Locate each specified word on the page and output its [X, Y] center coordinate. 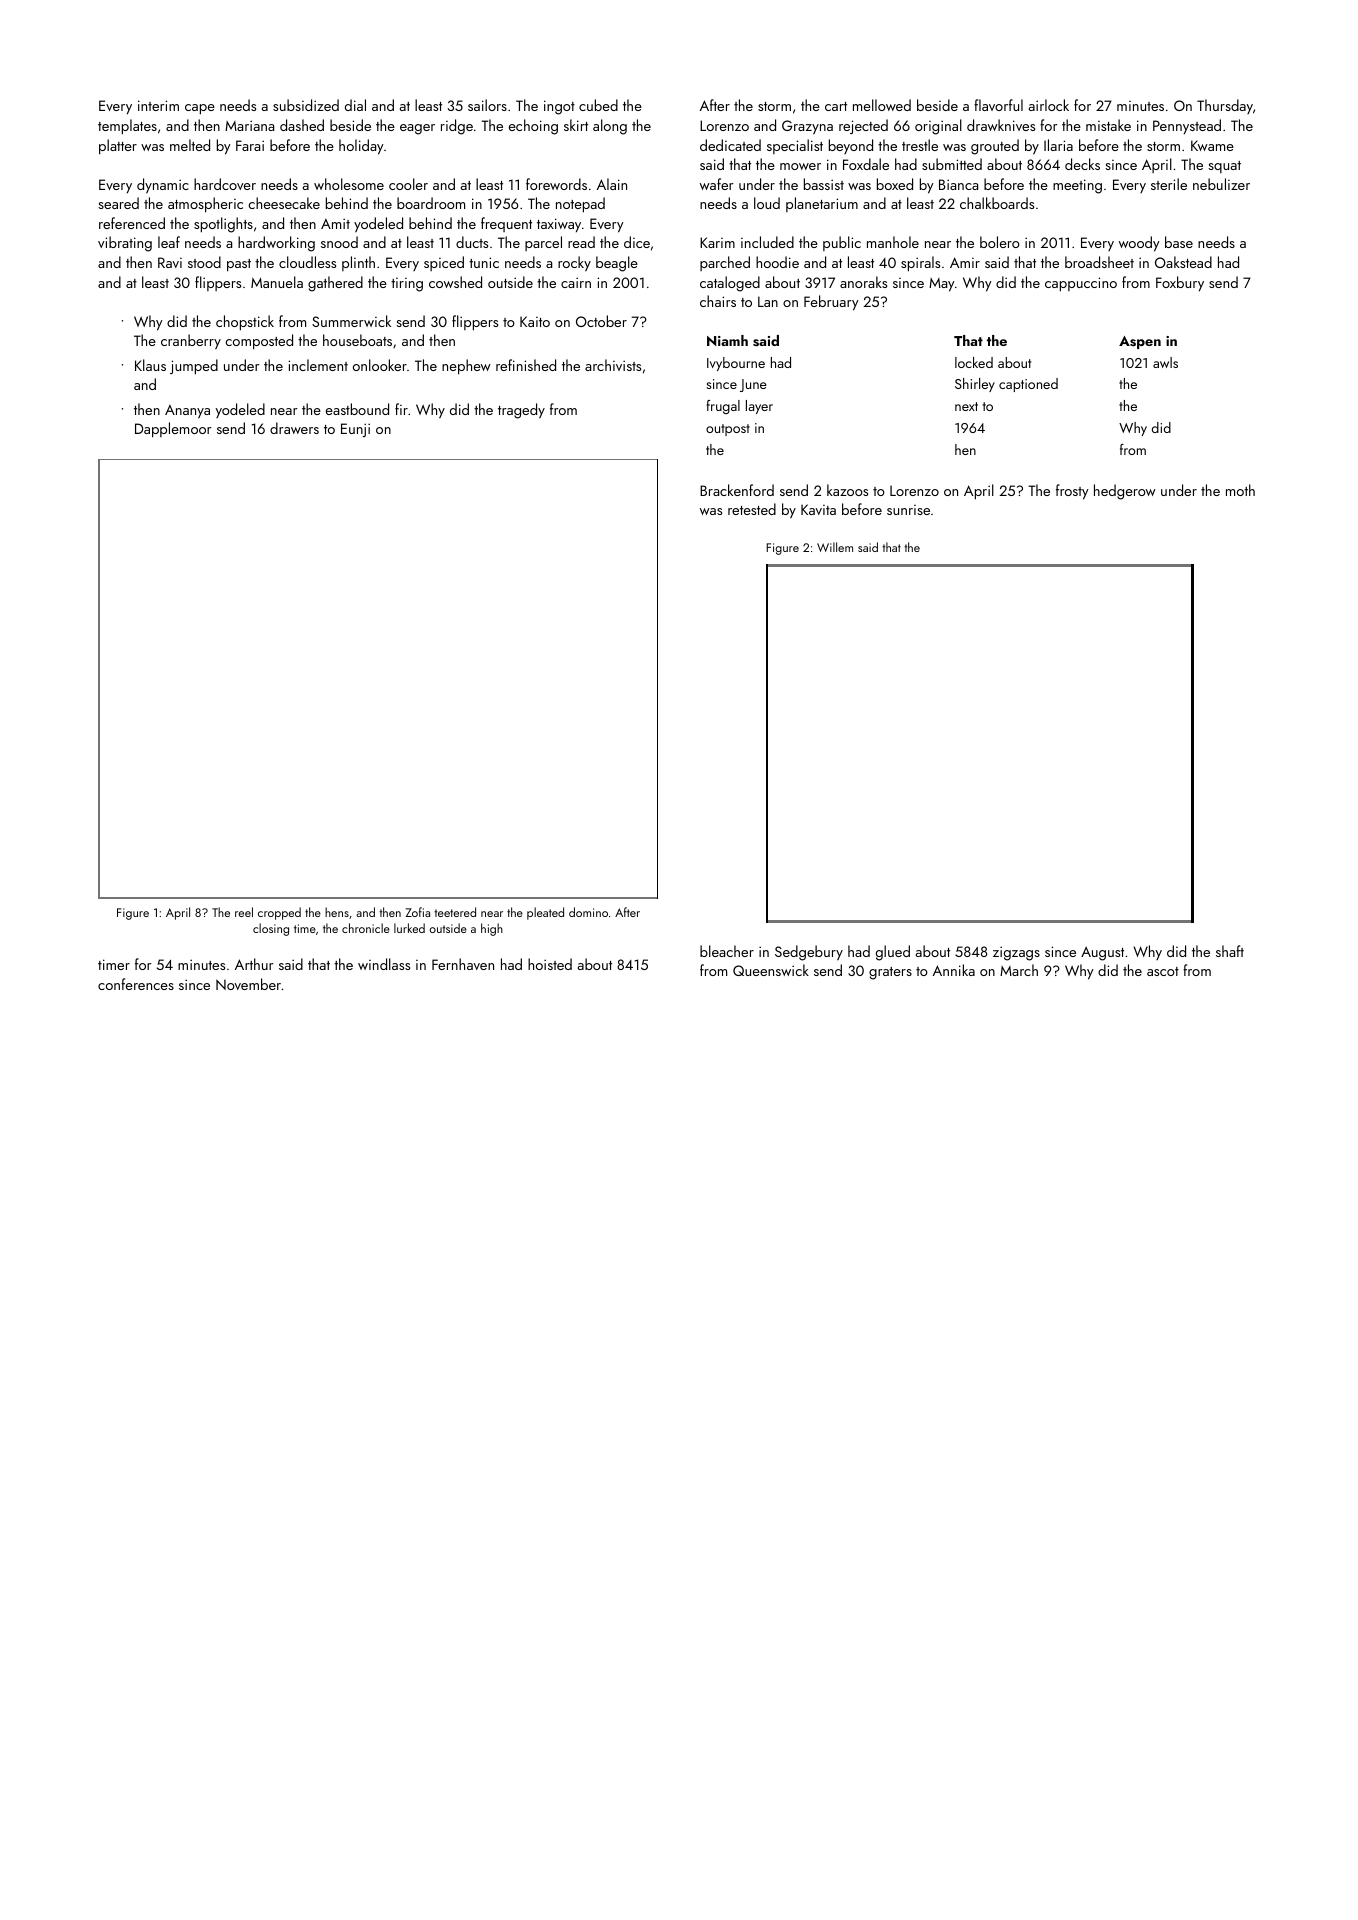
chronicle [366, 928]
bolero [1000, 242]
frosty [1072, 492]
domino [588, 912]
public [842, 243]
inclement [318, 365]
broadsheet [1099, 262]
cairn [576, 282]
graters [890, 973]
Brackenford [737, 490]
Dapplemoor [173, 430]
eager [417, 129]
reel [244, 912]
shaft [1230, 951]
